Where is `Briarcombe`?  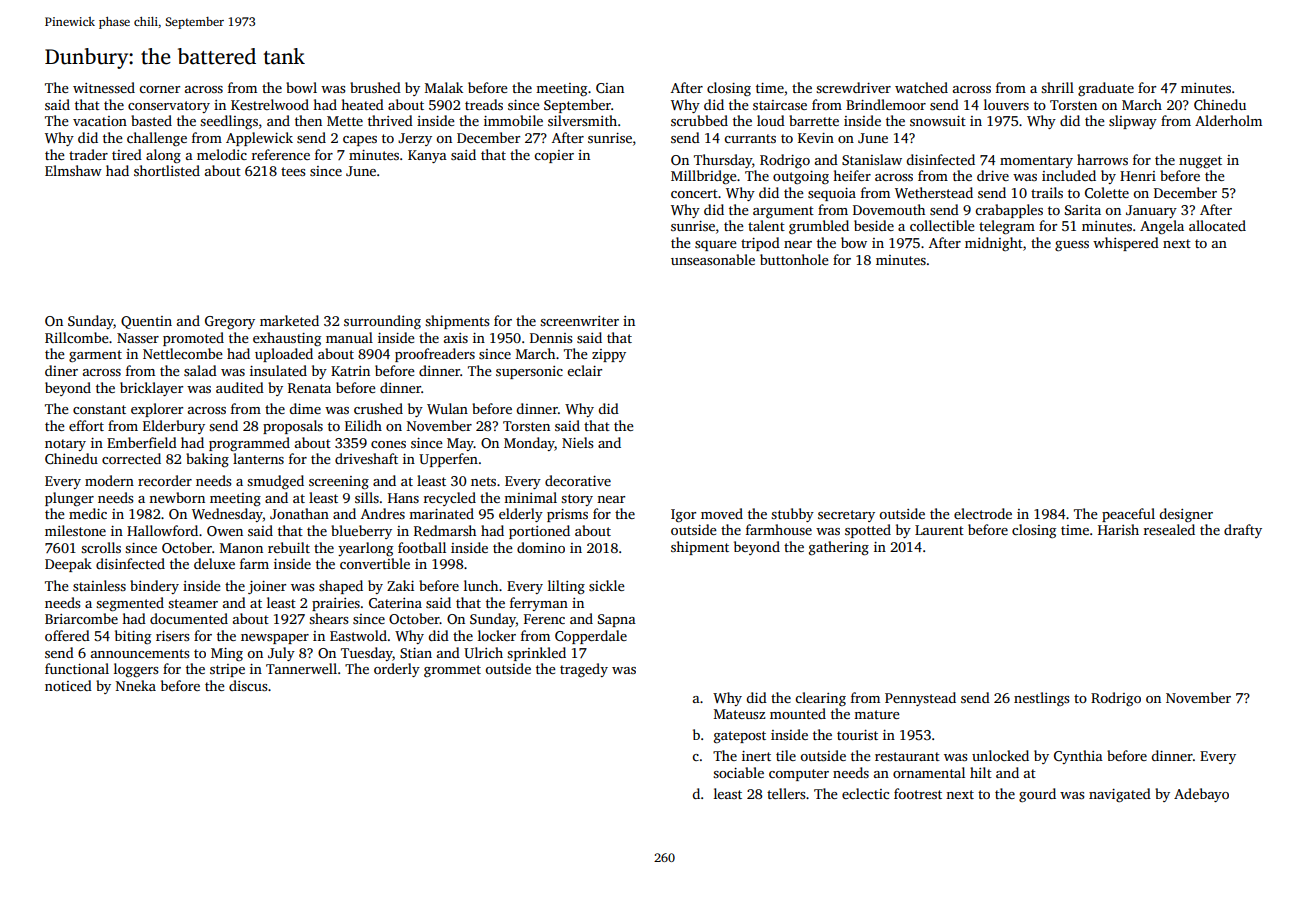 Briarcombe is located at coordinates (81, 618).
